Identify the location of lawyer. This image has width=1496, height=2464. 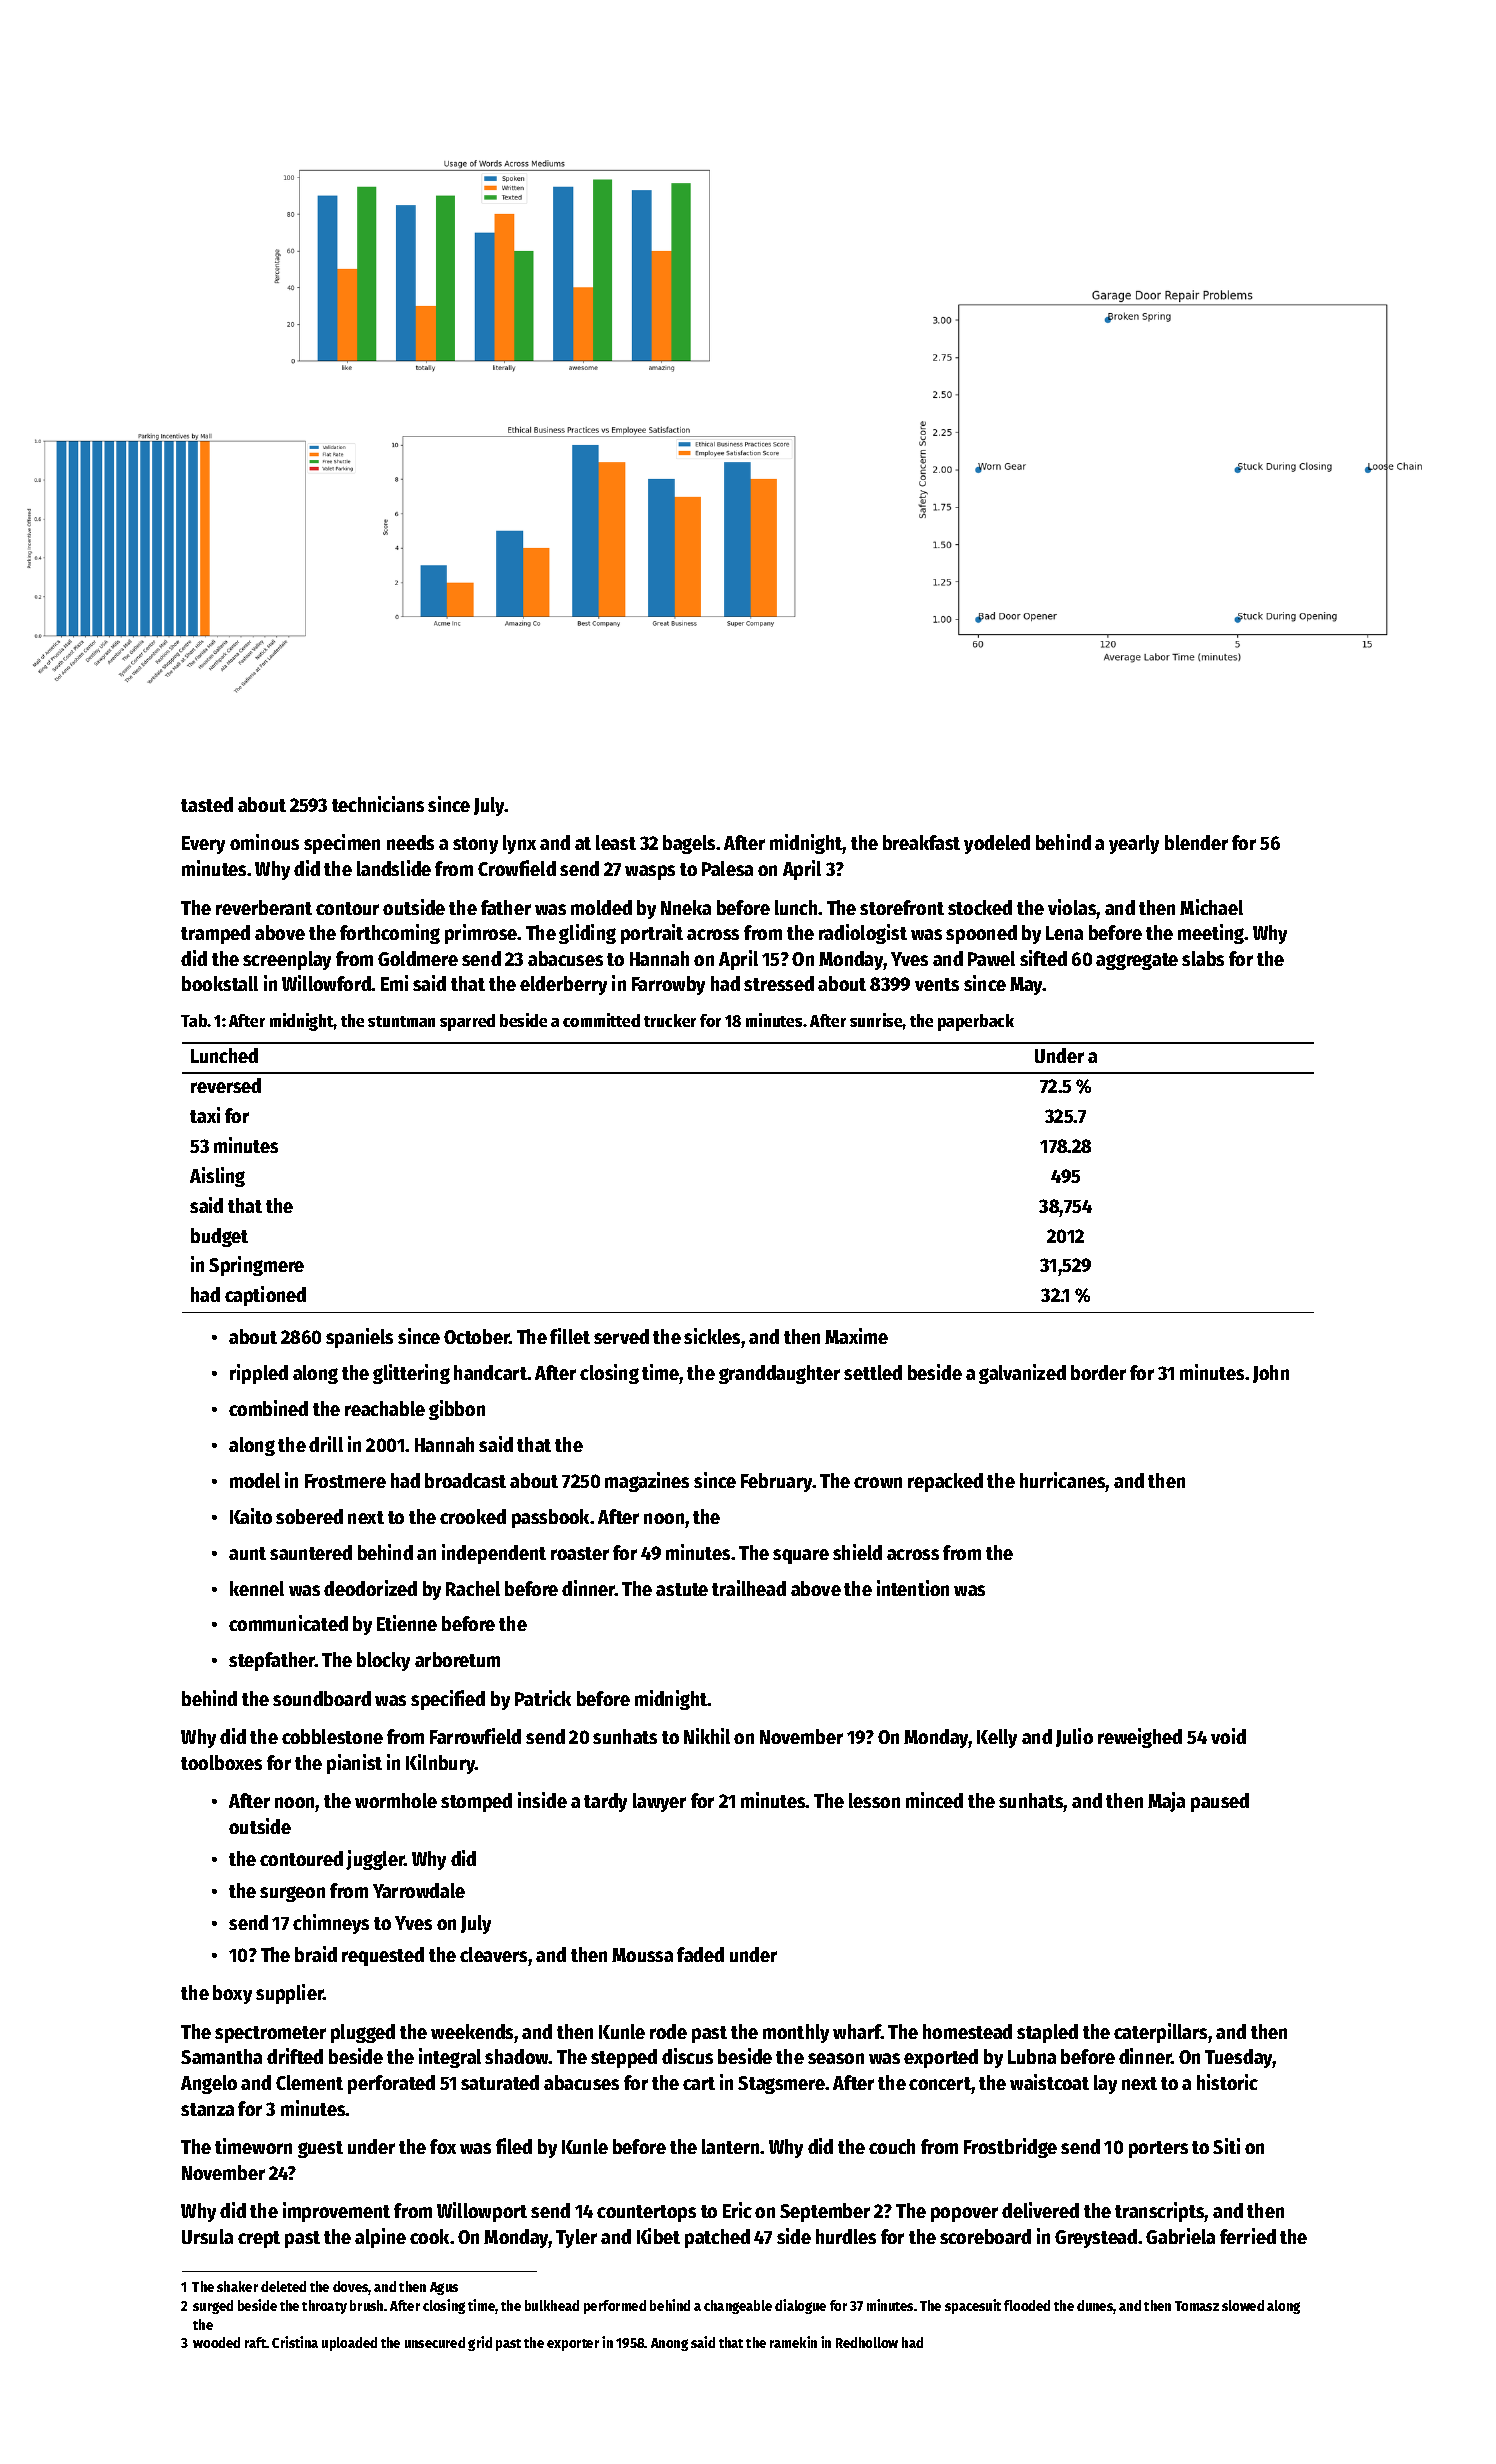
(659, 1802).
